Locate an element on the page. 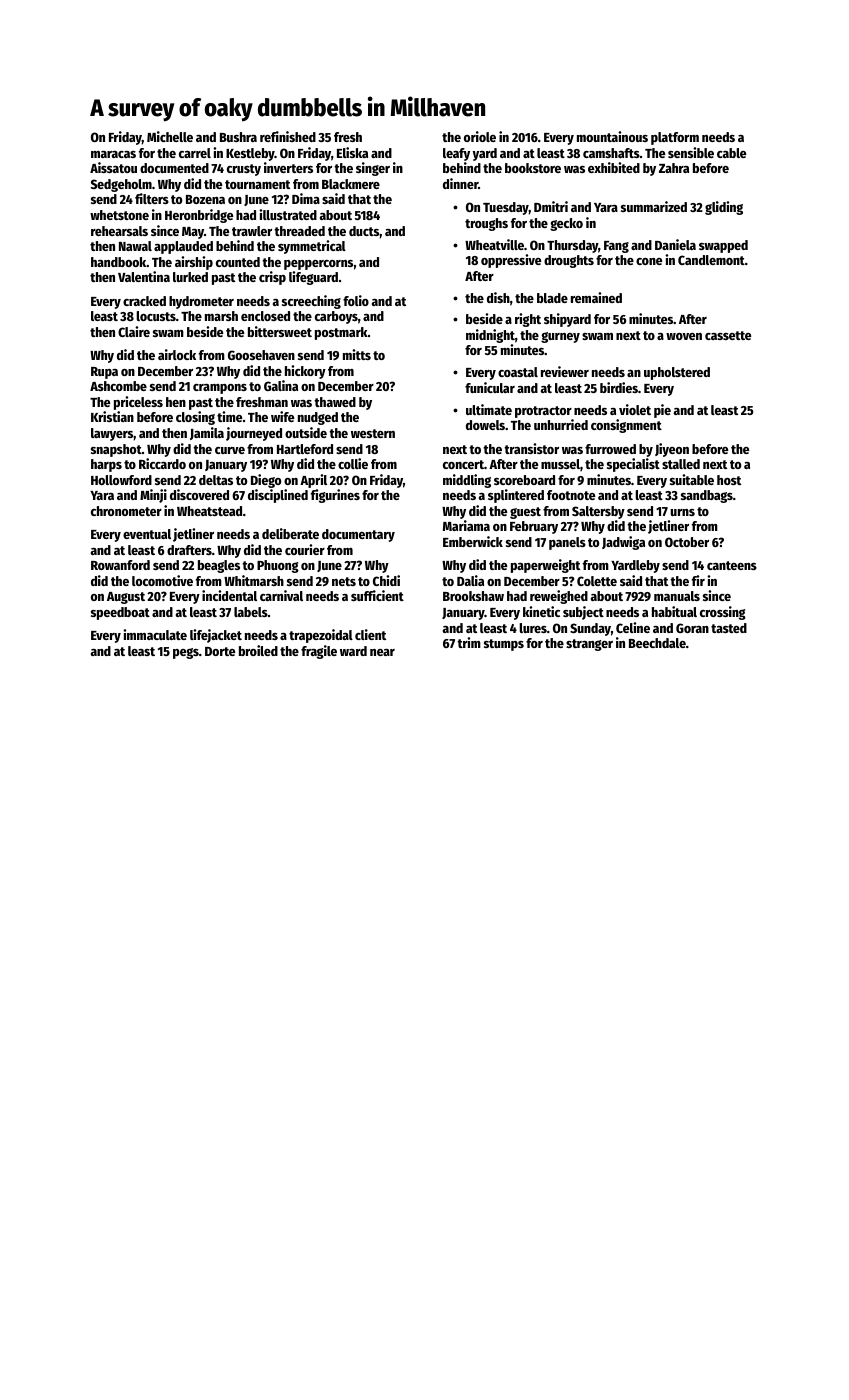 The image size is (849, 1400). oriole is located at coordinates (480, 136).
